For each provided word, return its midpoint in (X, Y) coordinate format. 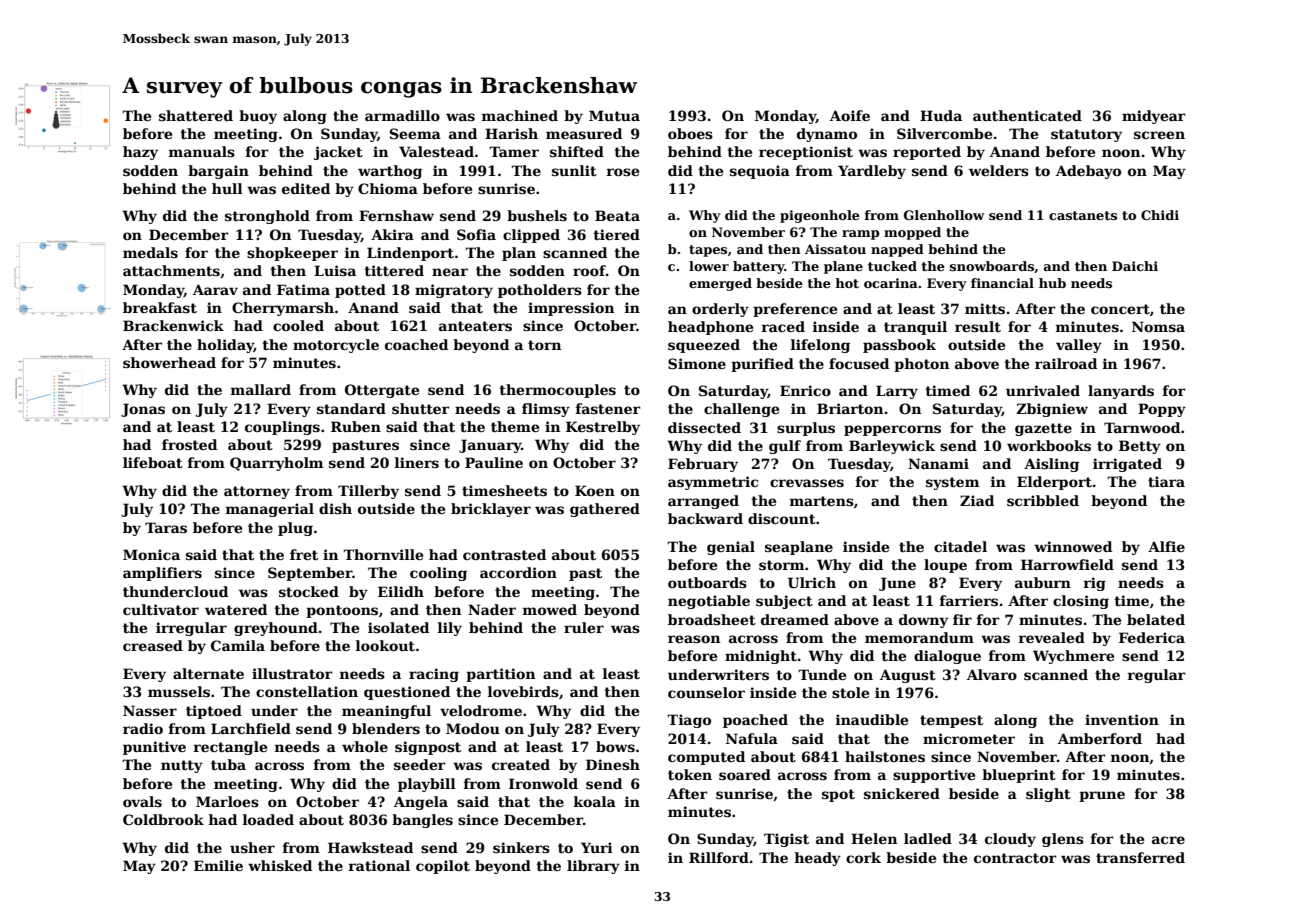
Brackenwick (173, 325)
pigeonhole (820, 216)
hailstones (885, 756)
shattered (196, 115)
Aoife (850, 115)
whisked (280, 865)
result (978, 326)
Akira (392, 234)
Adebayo (1088, 172)
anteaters (475, 326)
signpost (428, 748)
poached (755, 721)
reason (694, 639)
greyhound (276, 629)
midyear (1154, 117)
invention (1122, 719)
